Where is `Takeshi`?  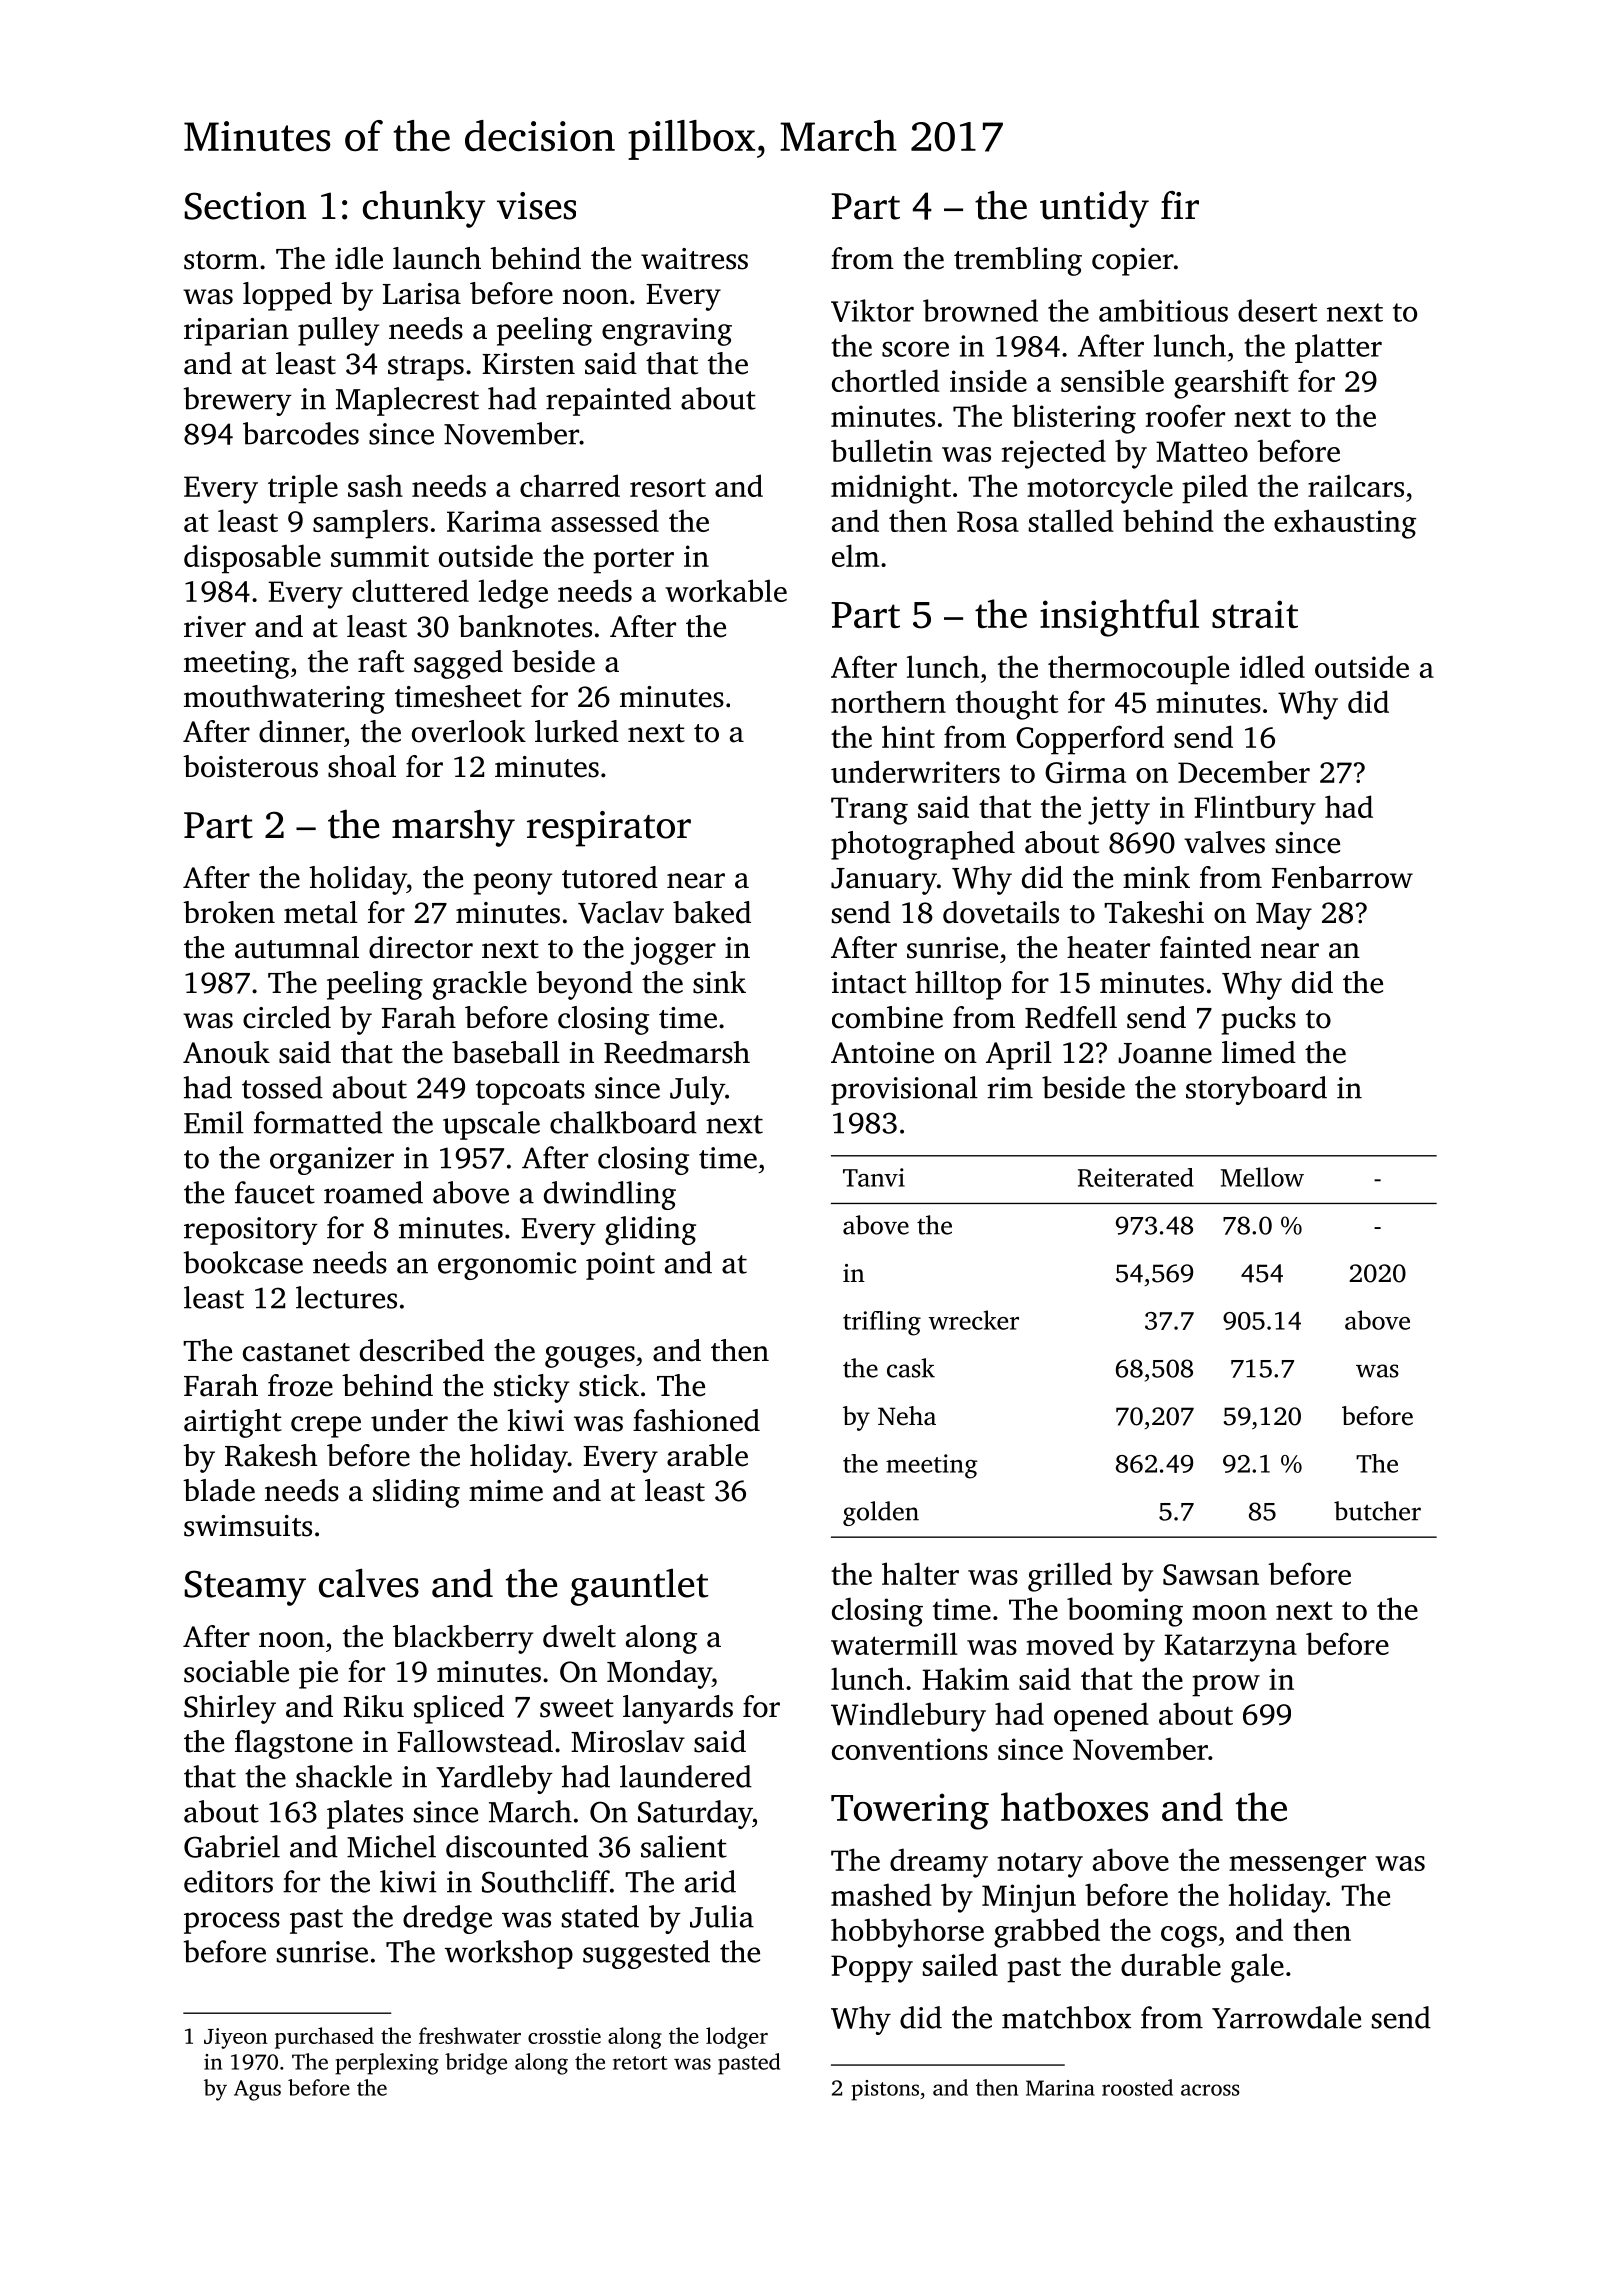 Takeshi is located at coordinates (1154, 912).
